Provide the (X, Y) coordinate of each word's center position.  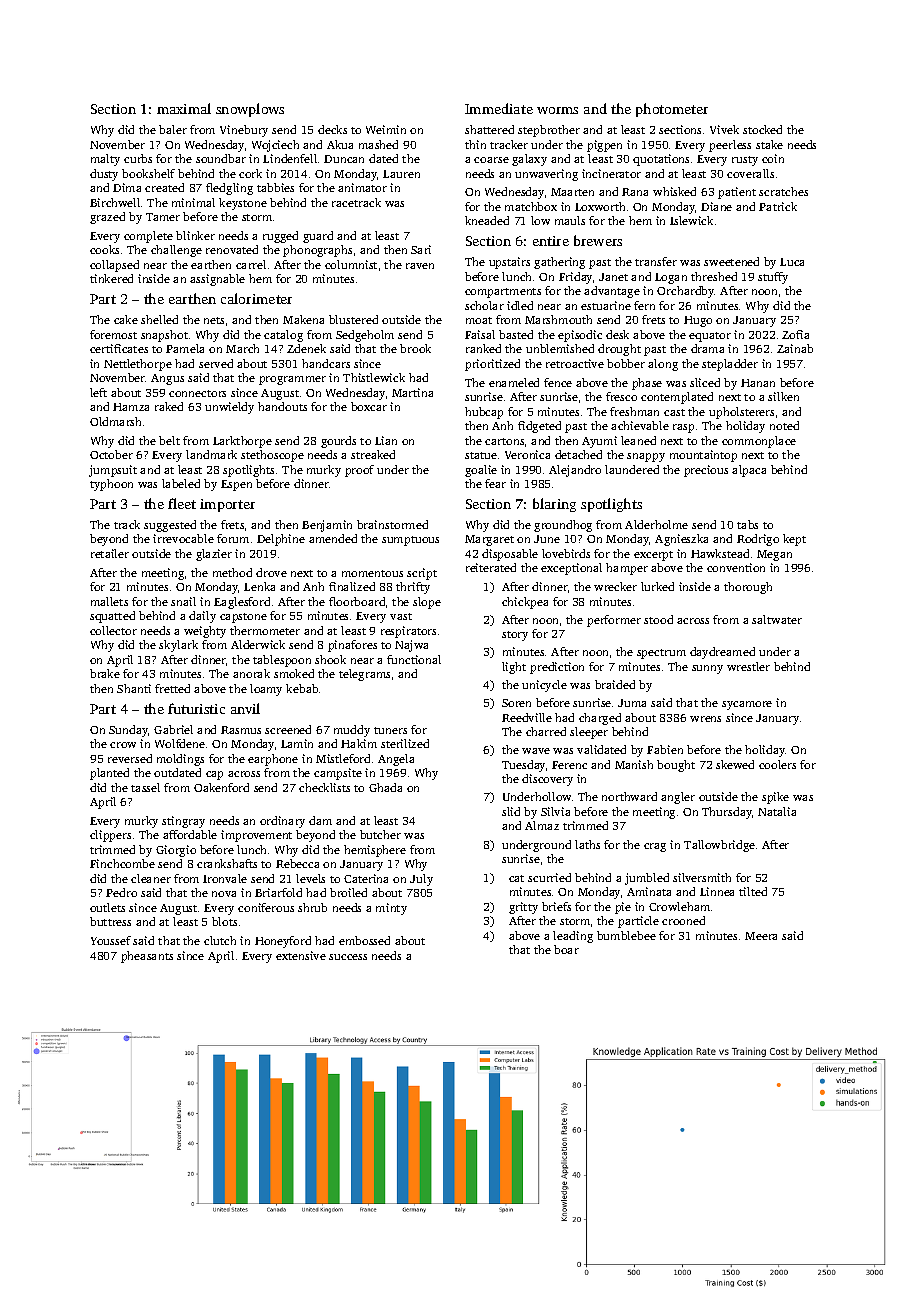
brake (105, 673)
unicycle (544, 686)
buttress (110, 921)
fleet (182, 503)
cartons (504, 441)
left (98, 392)
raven (420, 266)
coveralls (750, 173)
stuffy (773, 278)
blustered (353, 319)
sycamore (747, 705)
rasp (683, 428)
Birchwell (115, 202)
